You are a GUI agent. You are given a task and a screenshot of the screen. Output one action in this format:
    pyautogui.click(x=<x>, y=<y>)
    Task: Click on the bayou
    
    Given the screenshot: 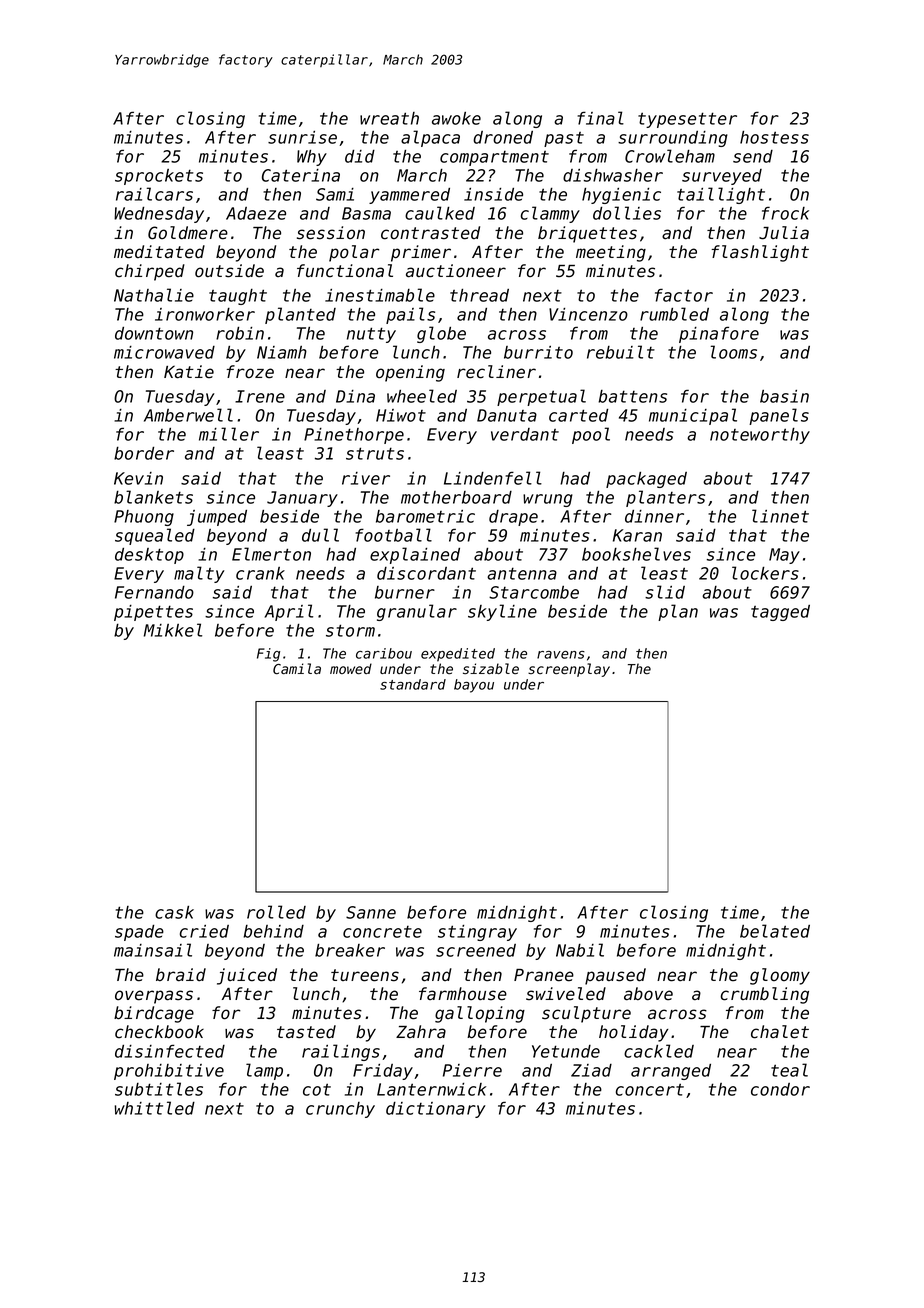 What is the action you would take?
    pyautogui.click(x=474, y=686)
